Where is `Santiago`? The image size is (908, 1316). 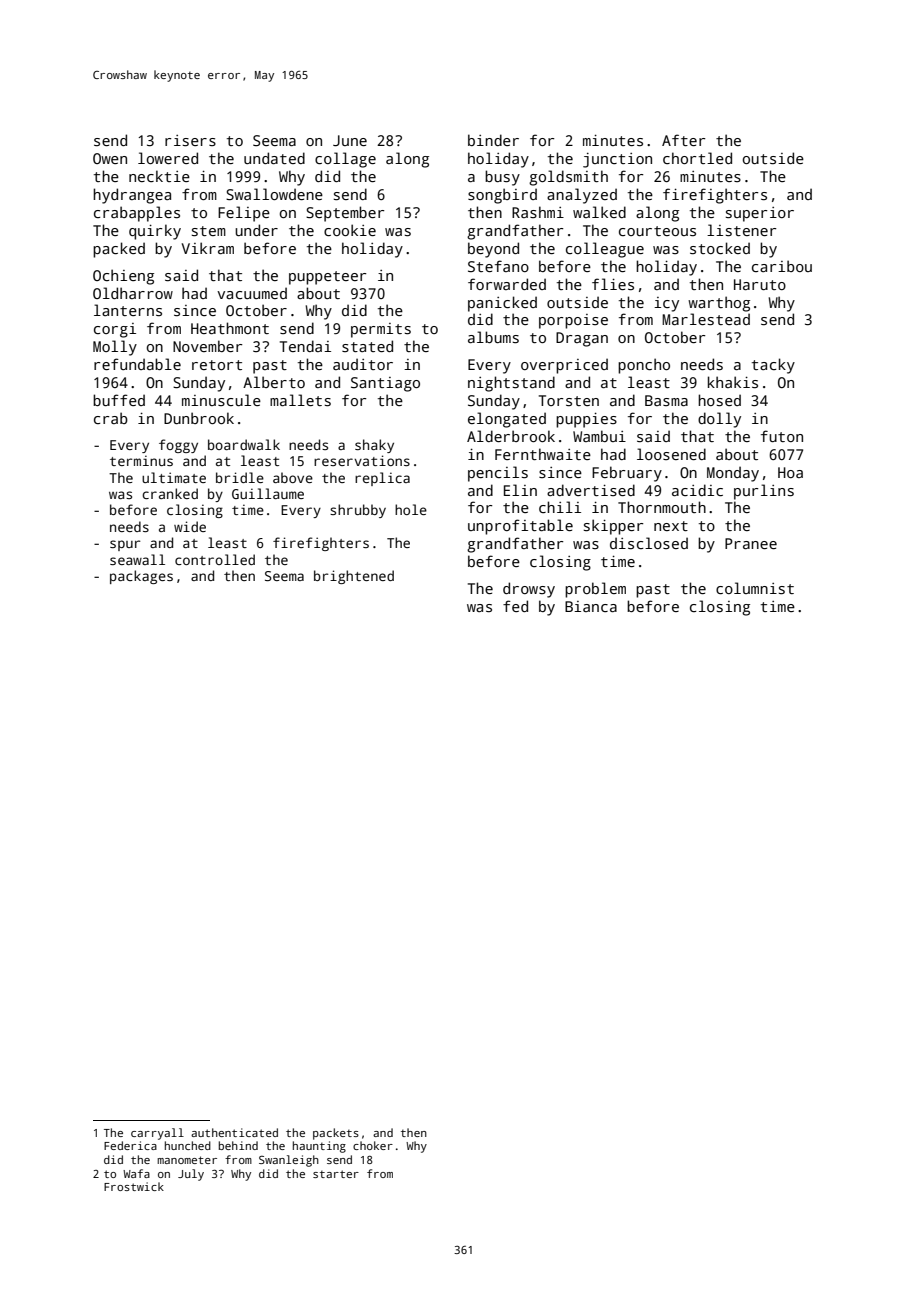 Santiago is located at coordinates (385, 384).
